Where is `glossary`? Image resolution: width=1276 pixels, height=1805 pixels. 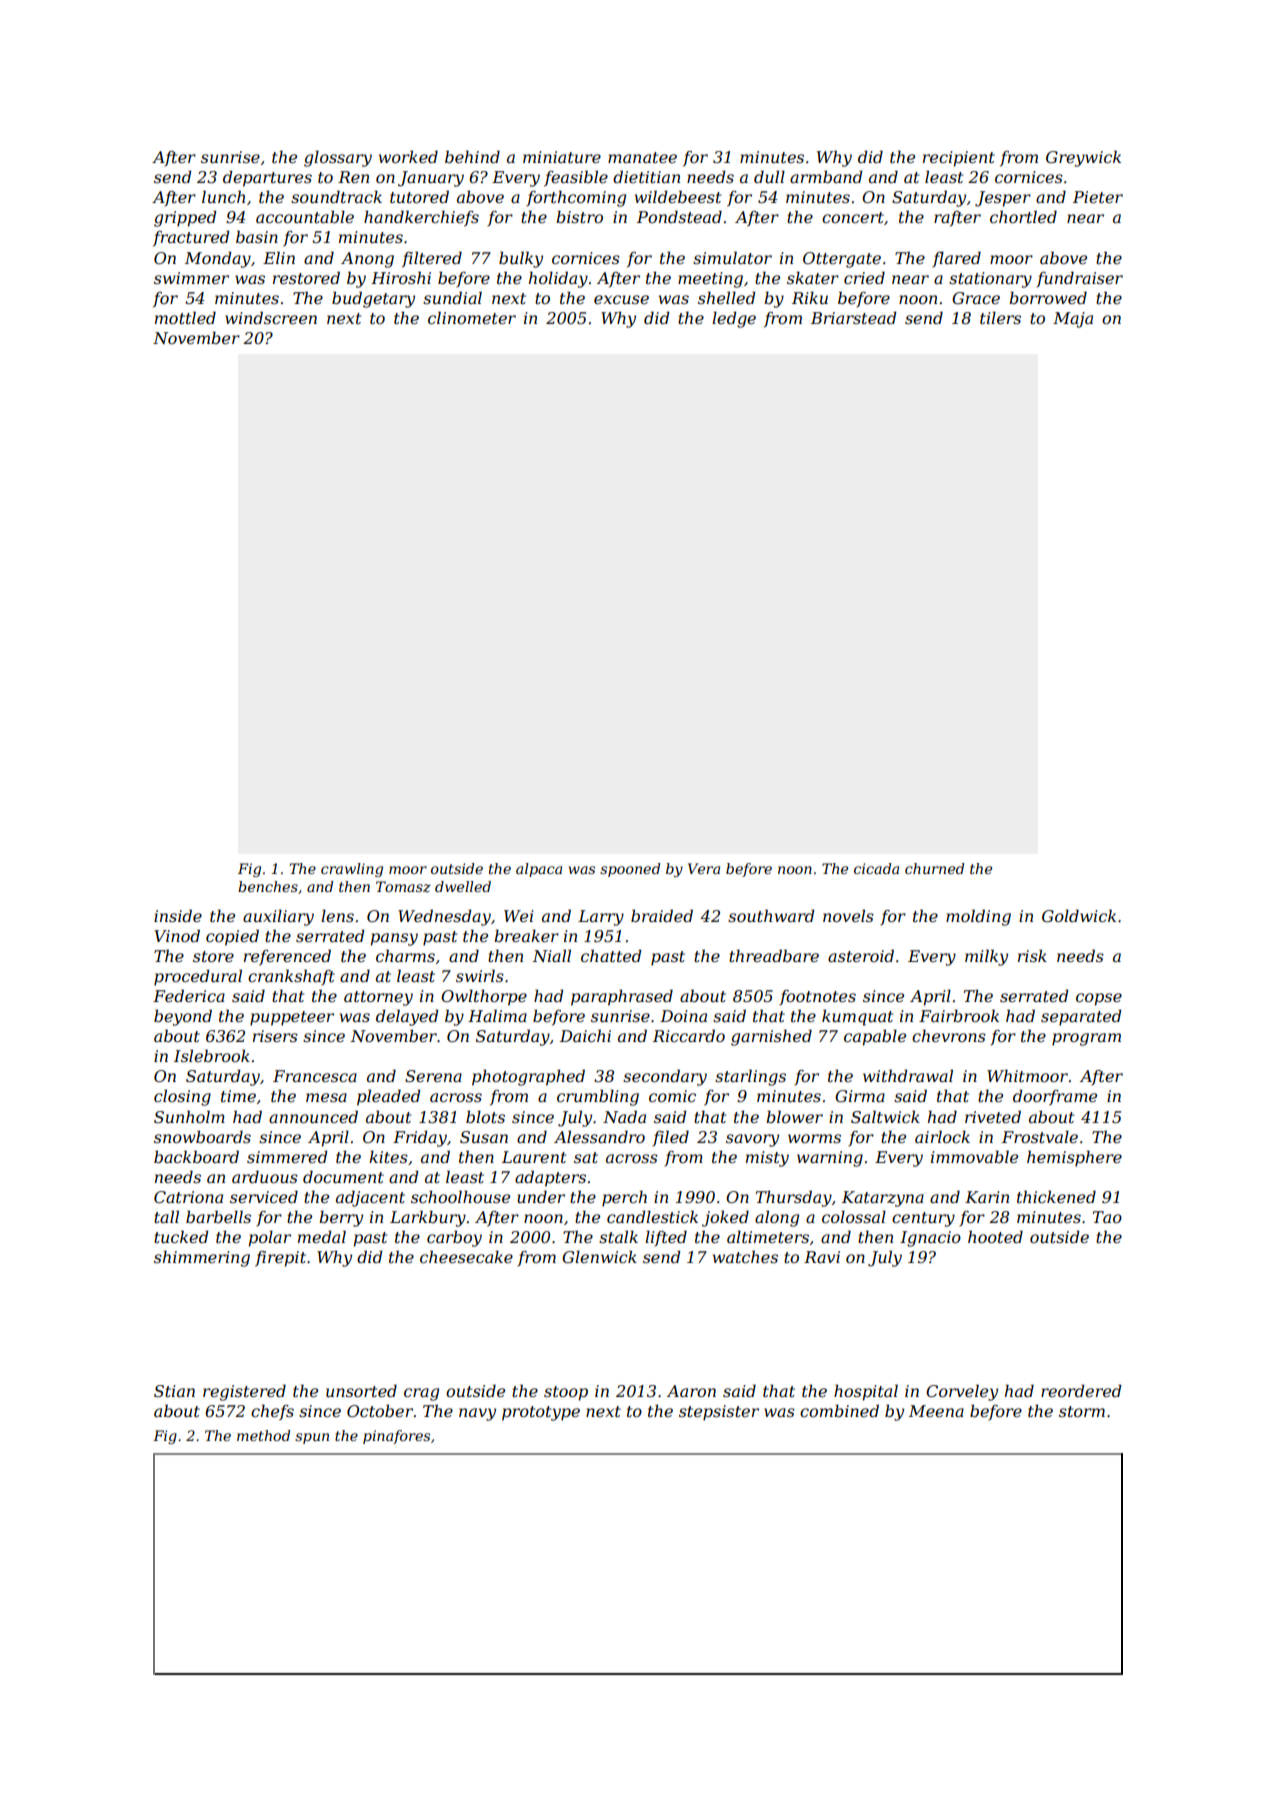 glossary is located at coordinates (338, 159).
